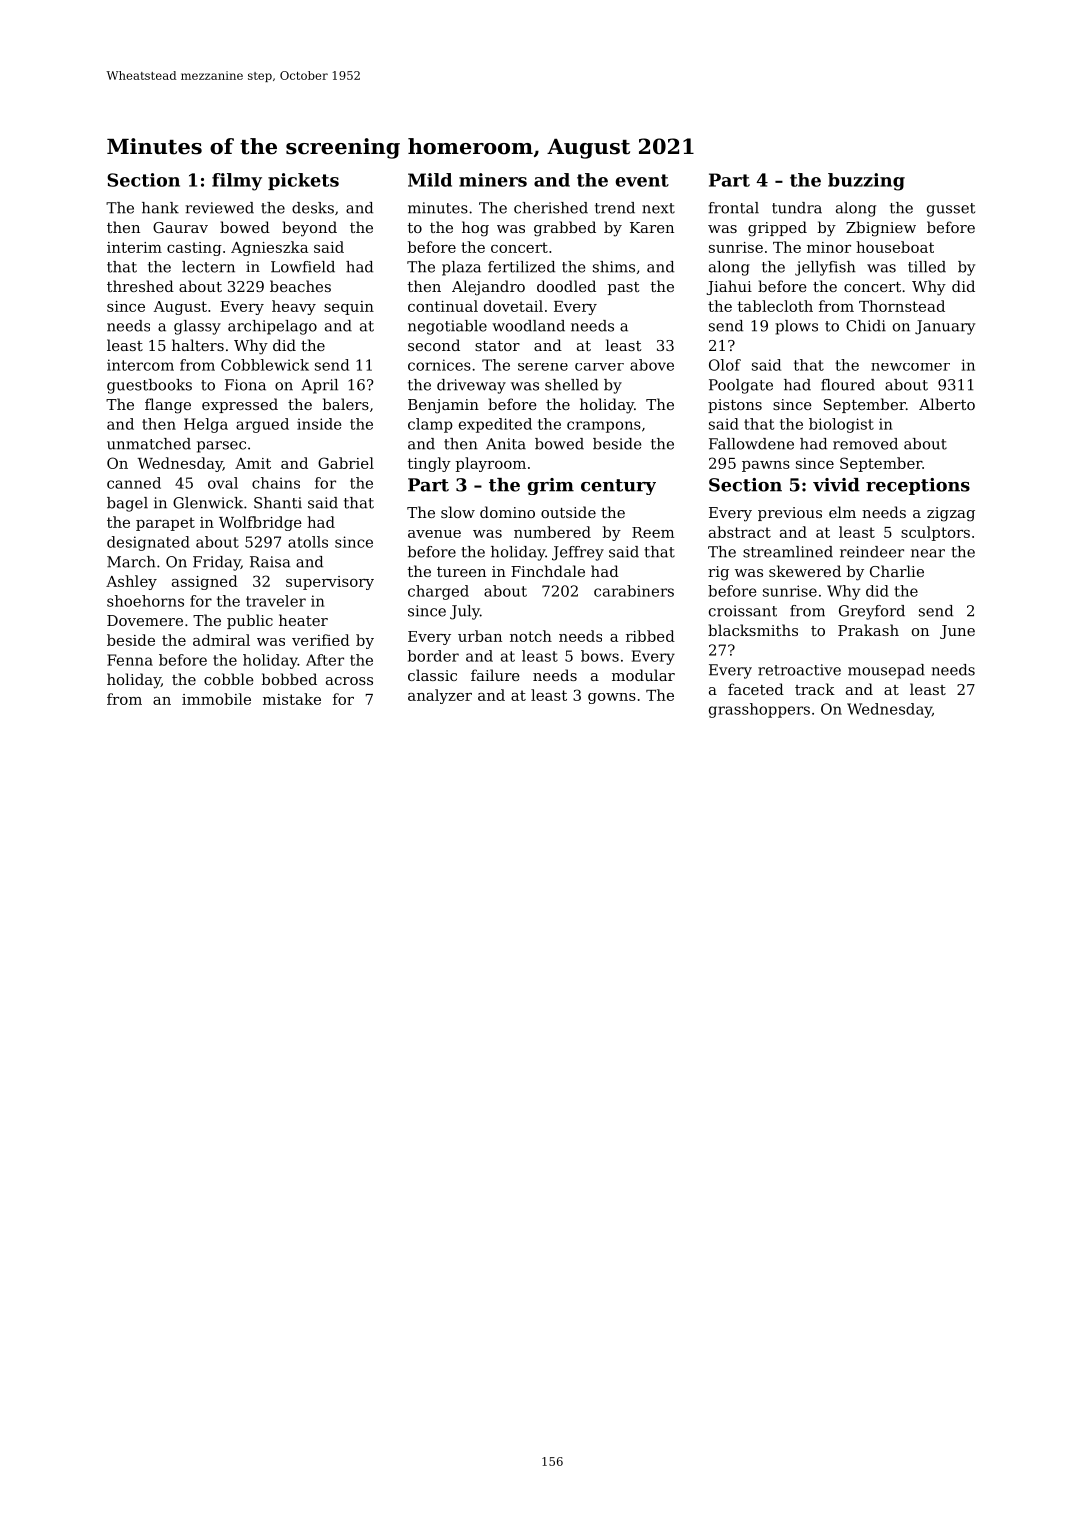  What do you see at coordinates (289, 679) in the screenshot?
I see `bobbed` at bounding box center [289, 679].
